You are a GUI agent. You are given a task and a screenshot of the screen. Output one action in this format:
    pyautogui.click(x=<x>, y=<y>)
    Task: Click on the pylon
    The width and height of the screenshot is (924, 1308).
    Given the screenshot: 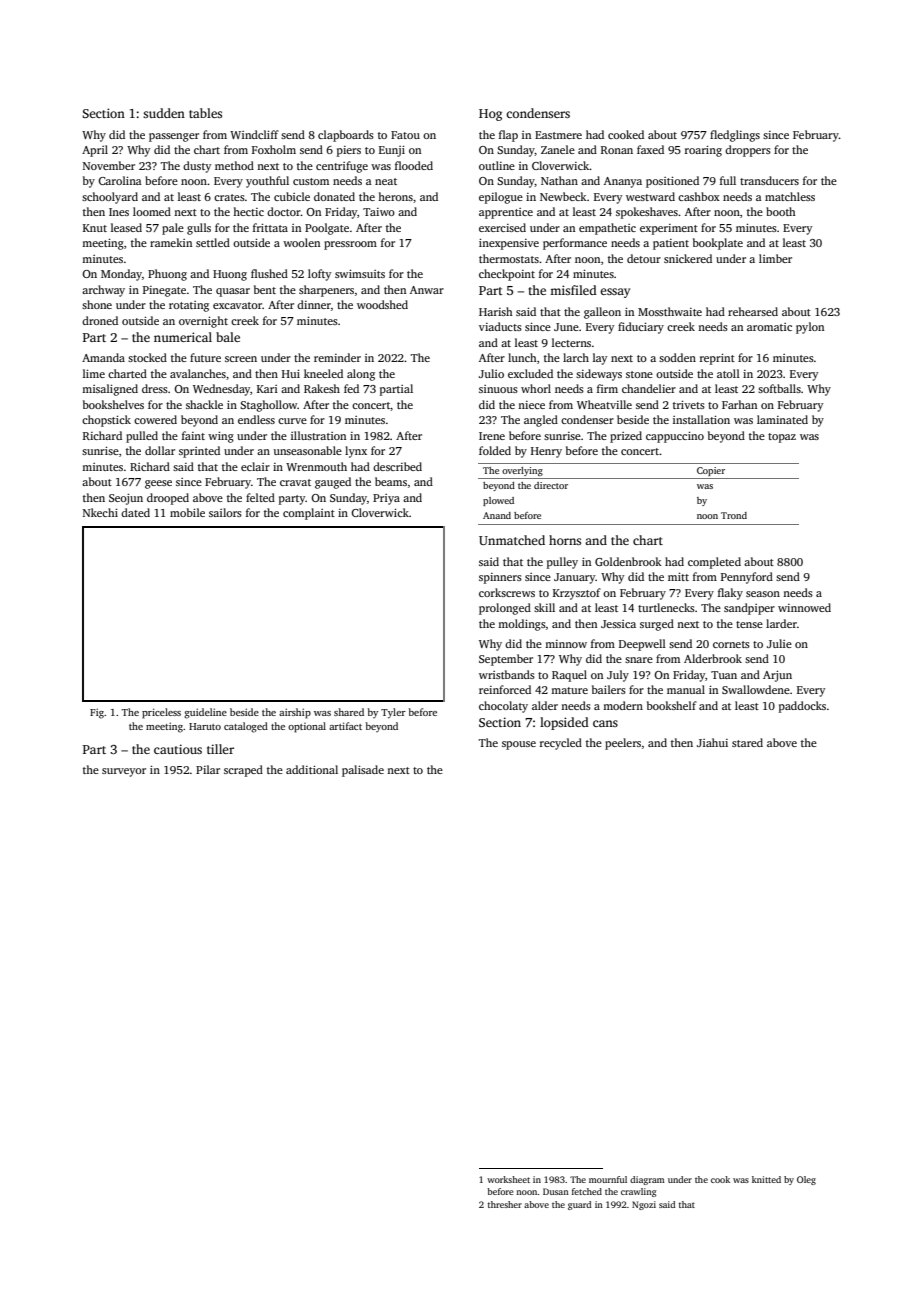 What is the action you would take?
    pyautogui.click(x=810, y=328)
